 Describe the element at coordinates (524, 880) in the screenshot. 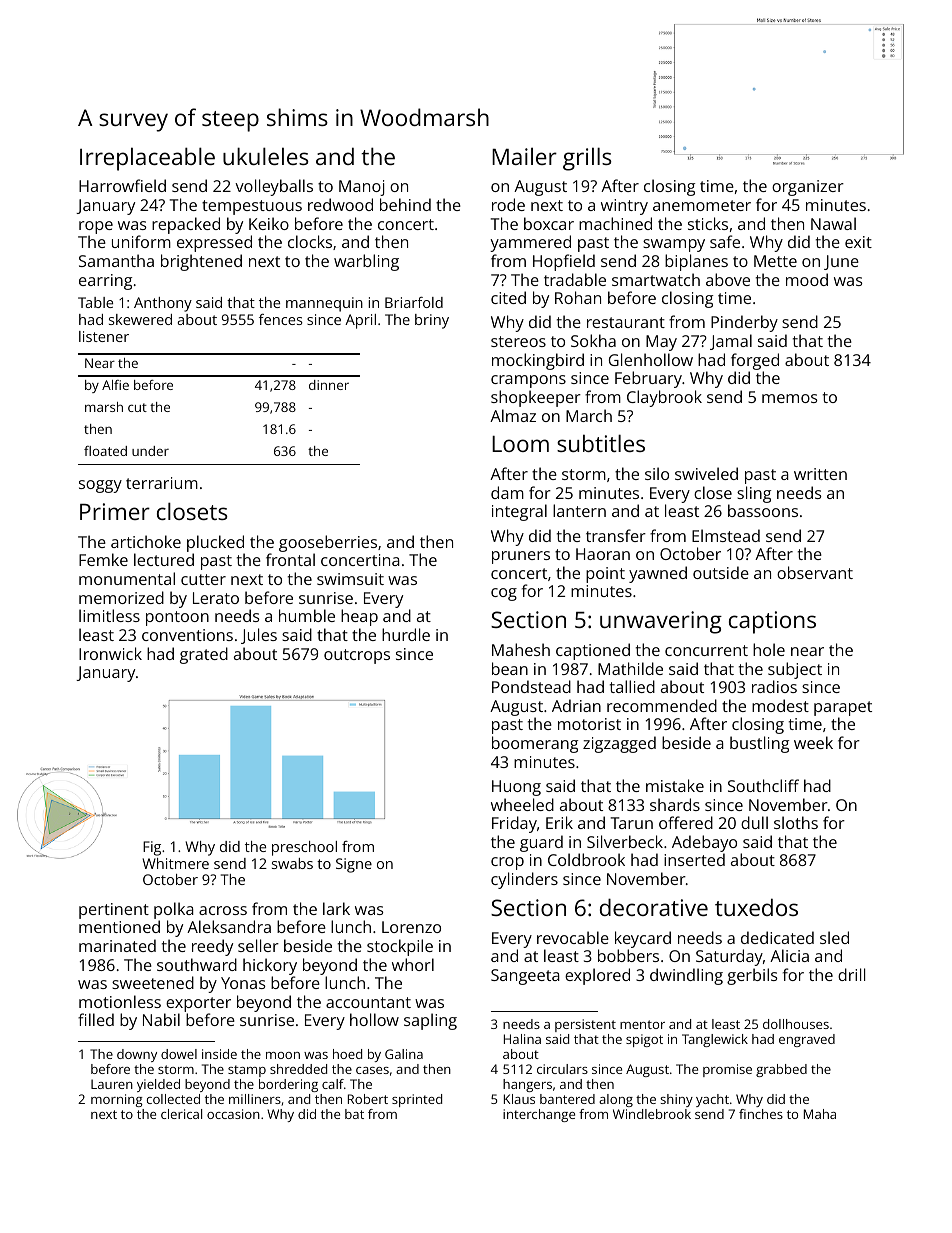

I see `cylinders` at that location.
